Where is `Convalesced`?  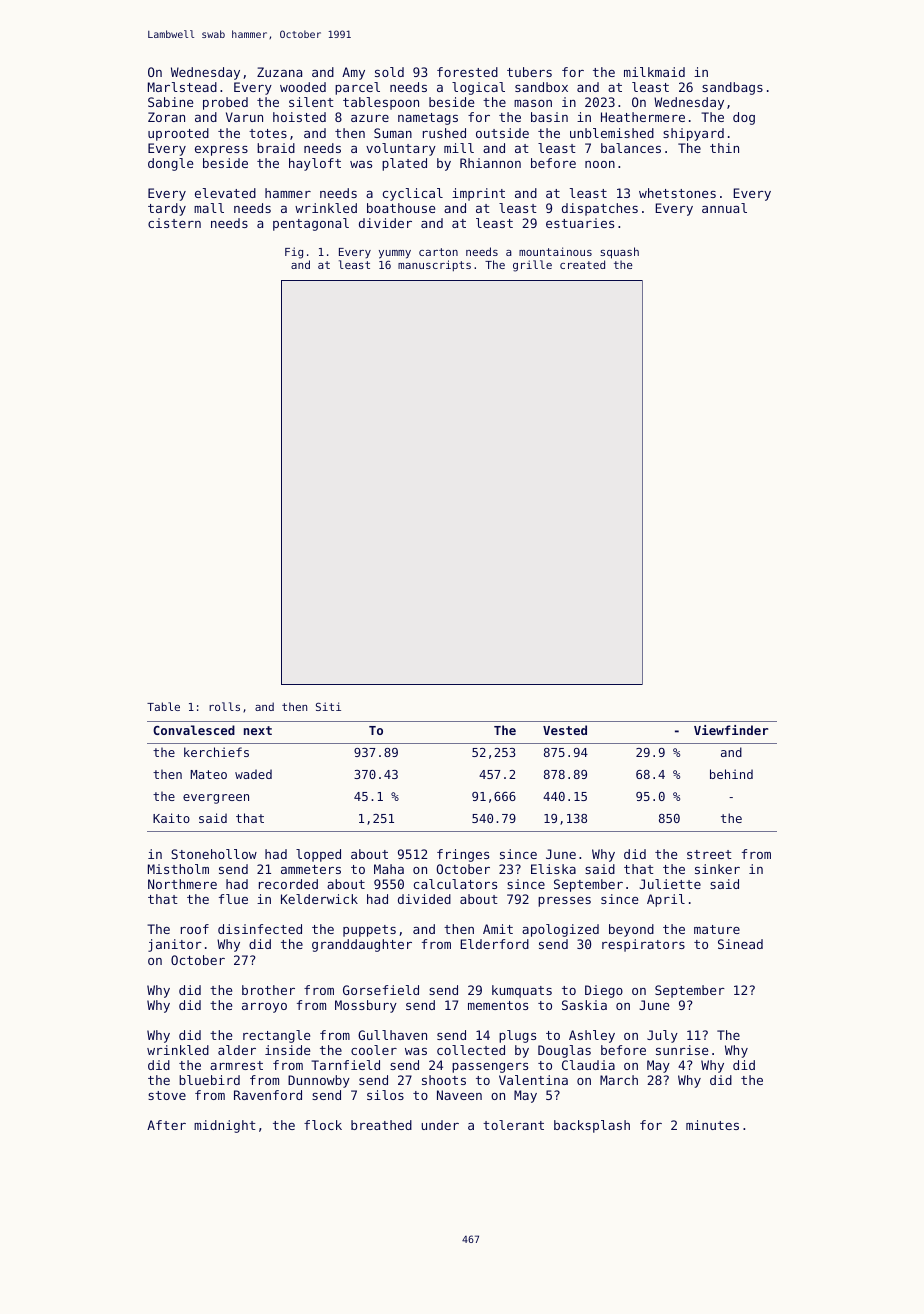 Convalesced is located at coordinates (194, 730).
